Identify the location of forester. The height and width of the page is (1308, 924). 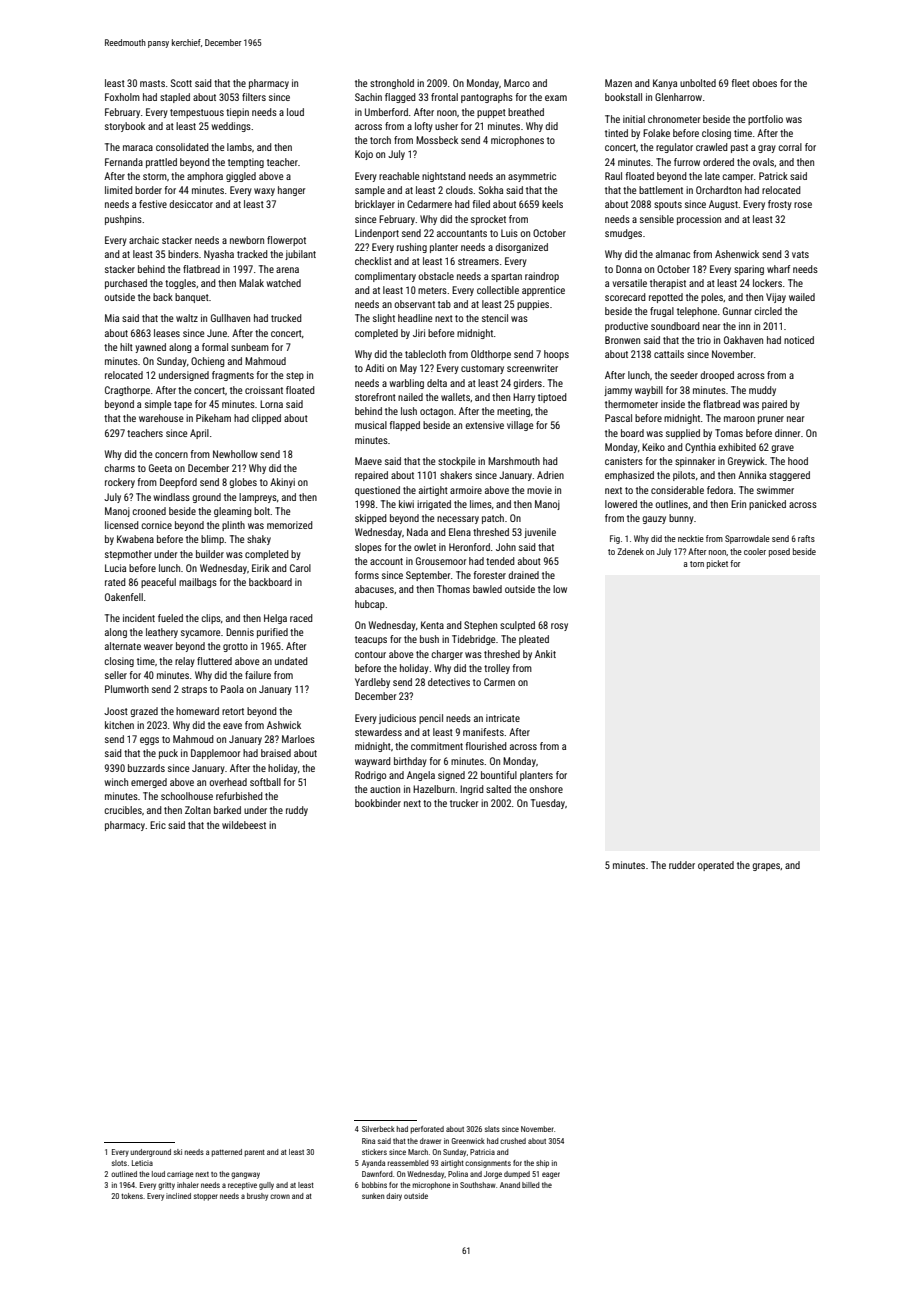
(490, 575).
